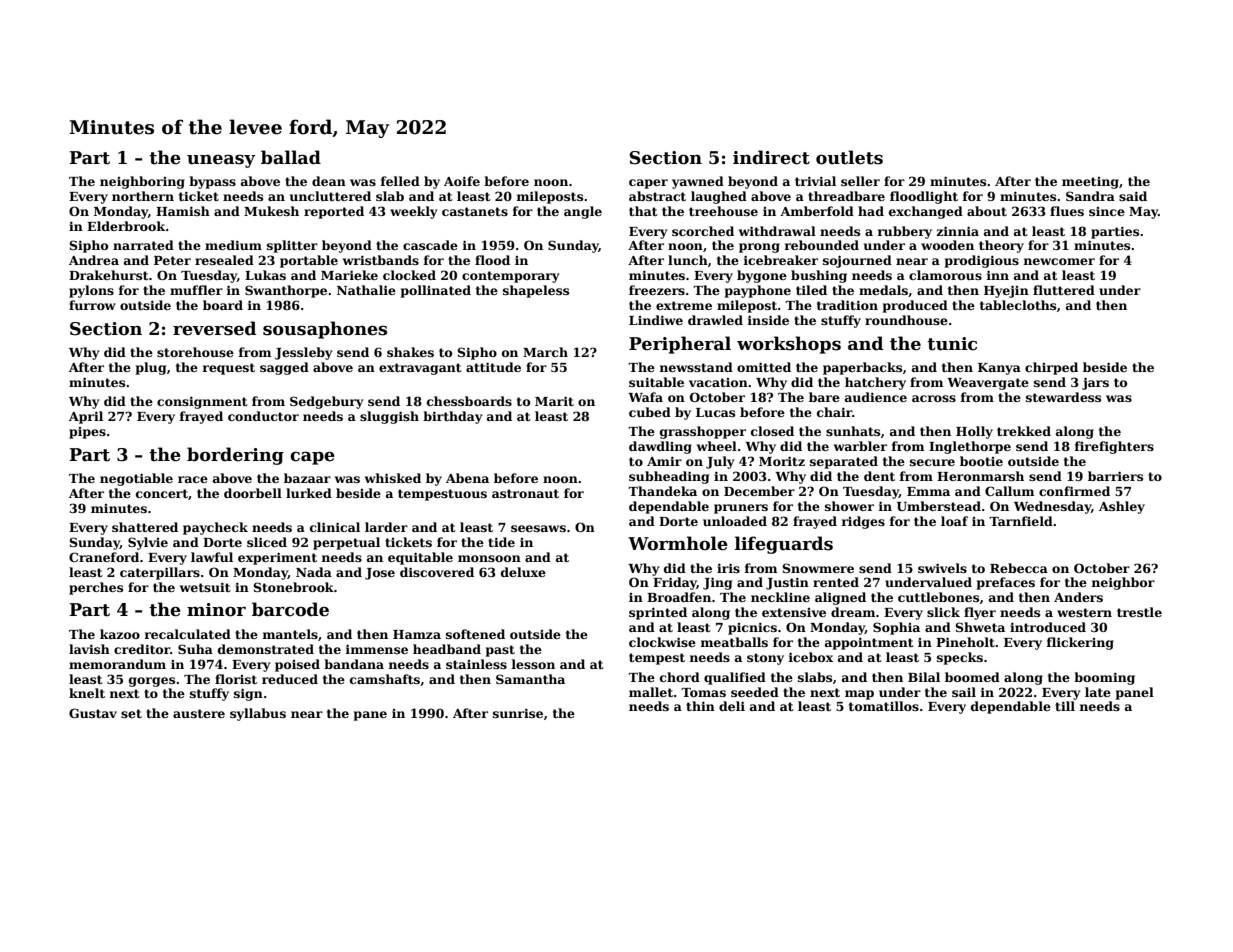  I want to click on uneasy, so click(221, 161).
